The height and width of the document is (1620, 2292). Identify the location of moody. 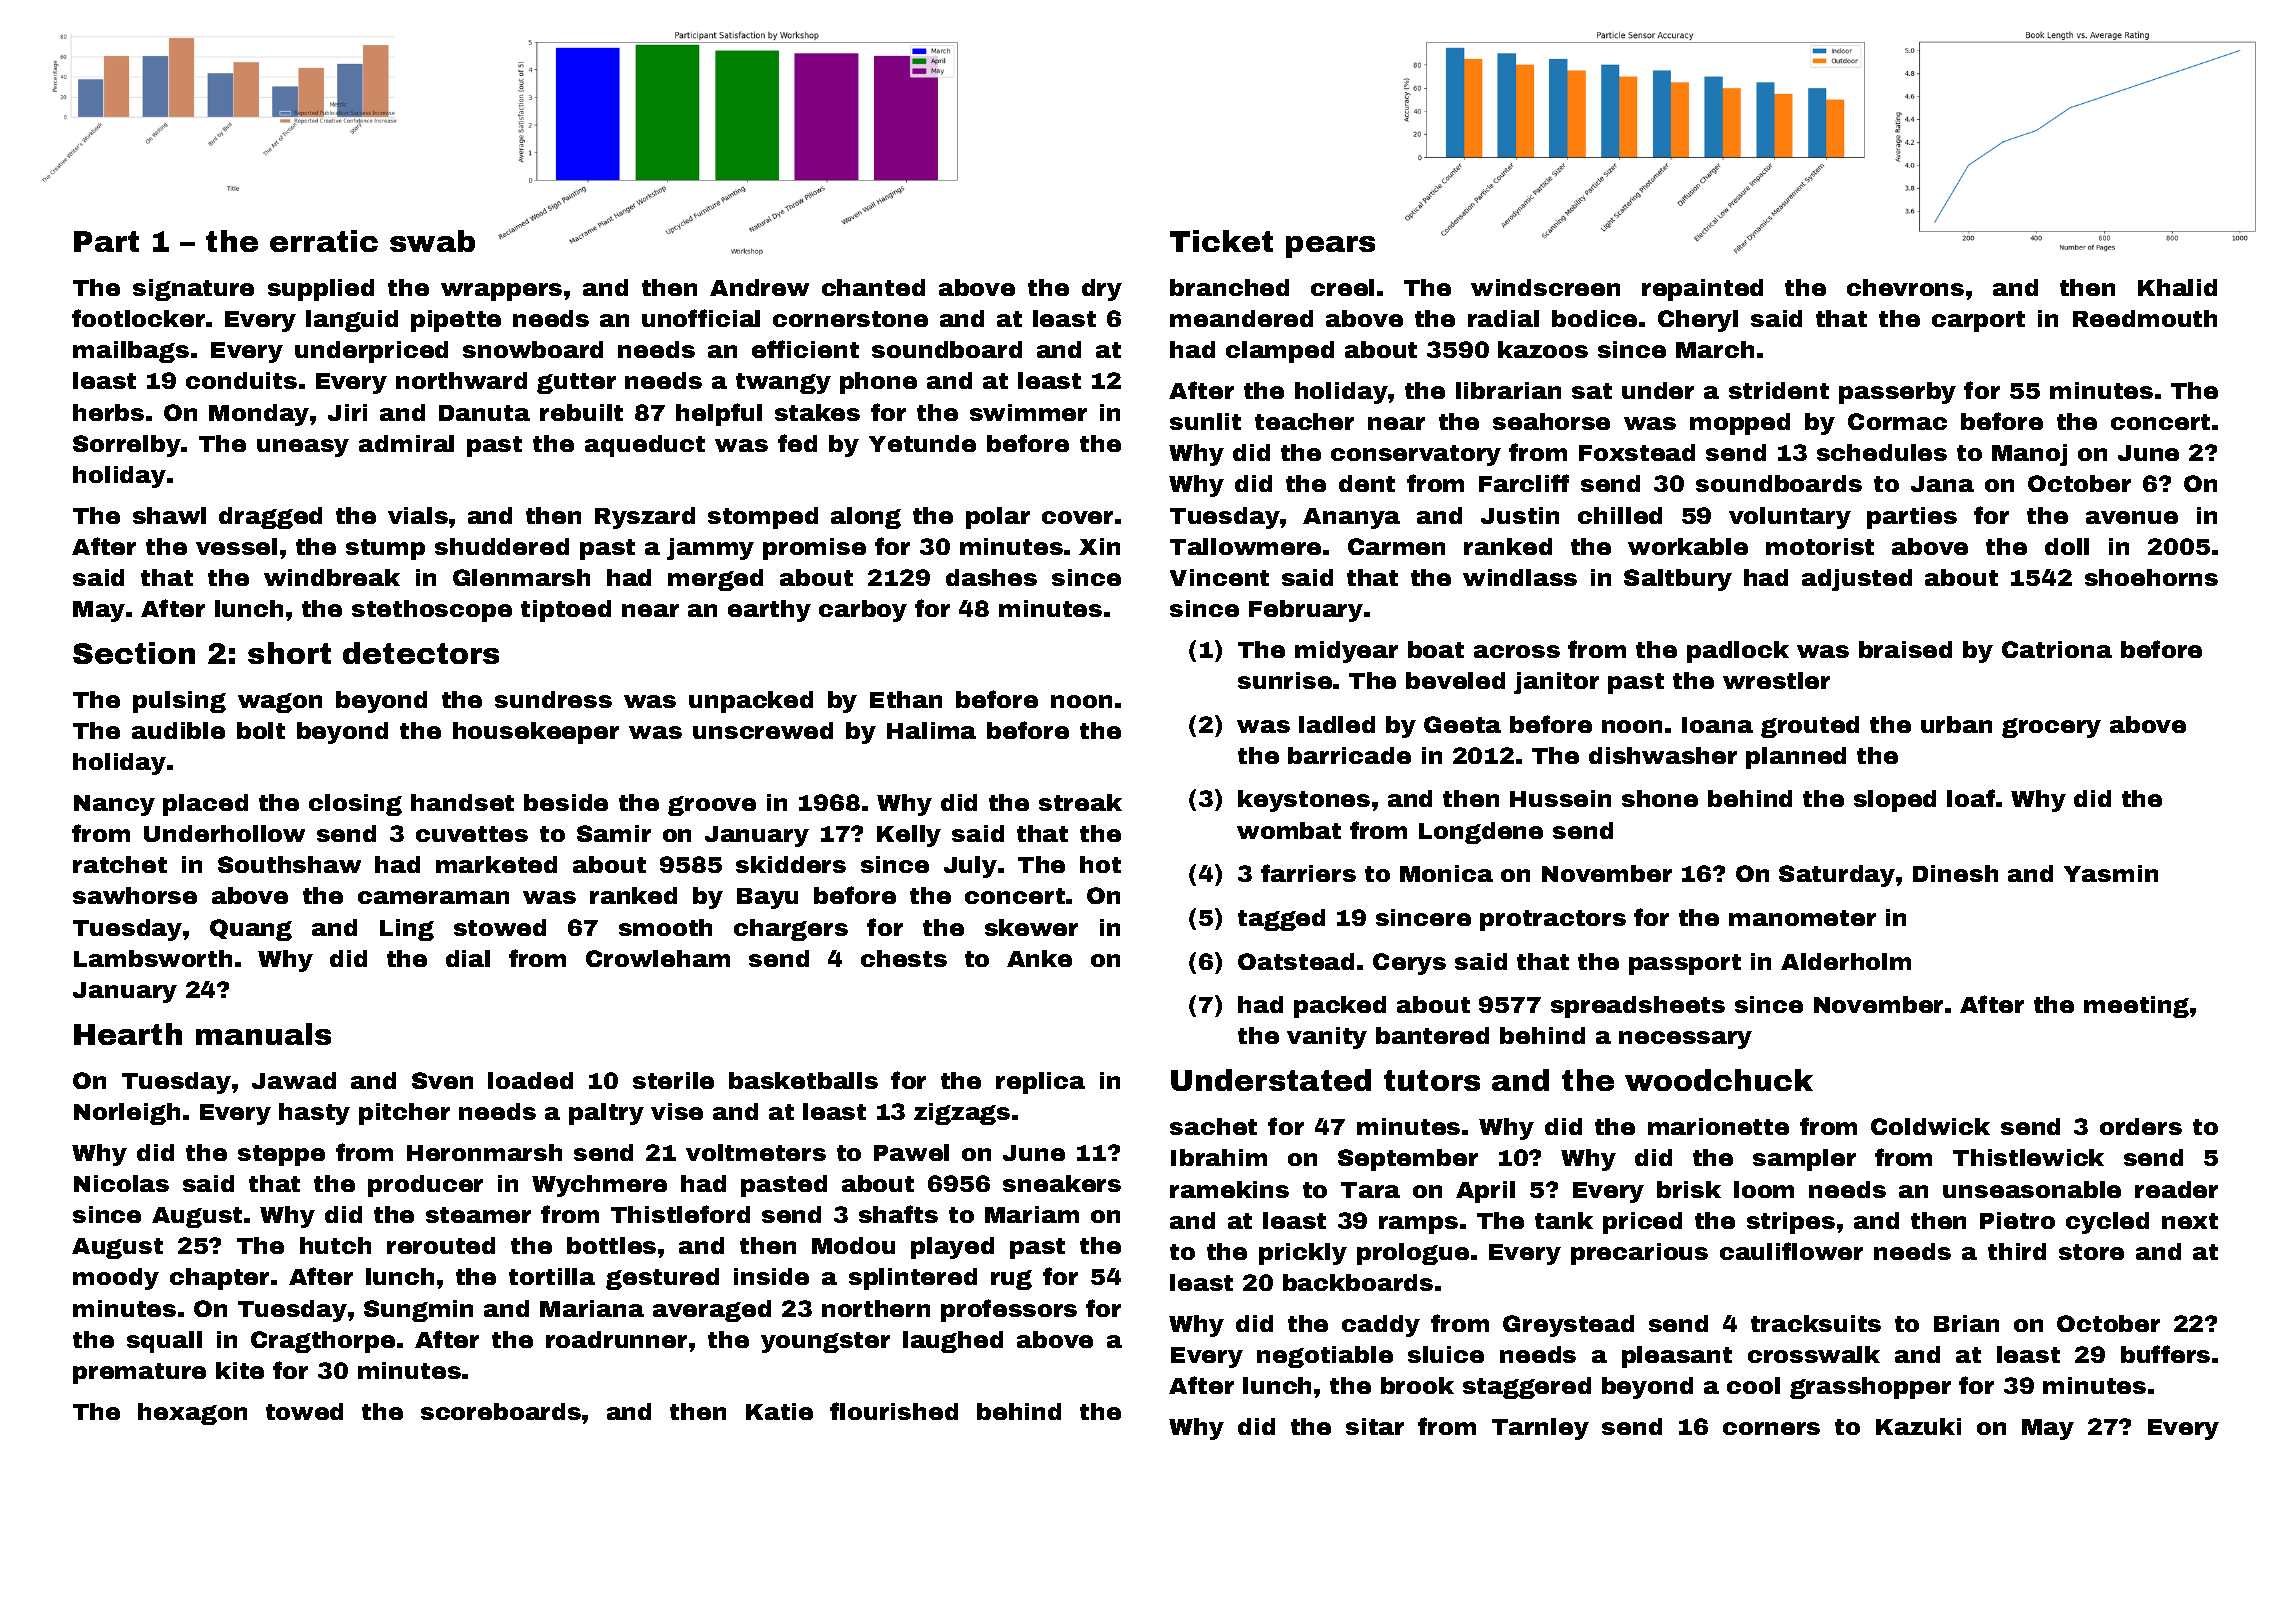
(116, 1279).
